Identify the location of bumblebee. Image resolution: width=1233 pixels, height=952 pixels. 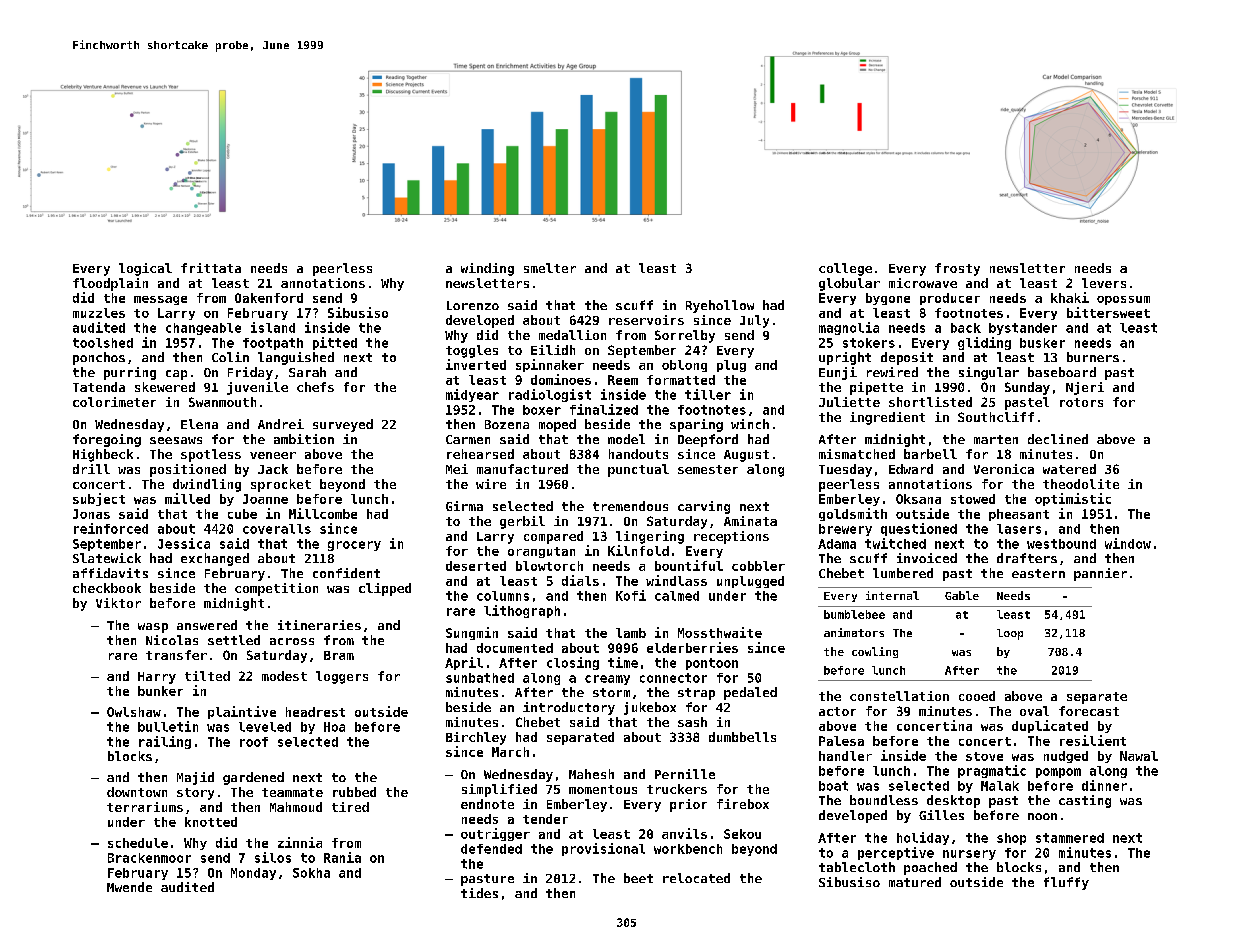
(854, 614).
